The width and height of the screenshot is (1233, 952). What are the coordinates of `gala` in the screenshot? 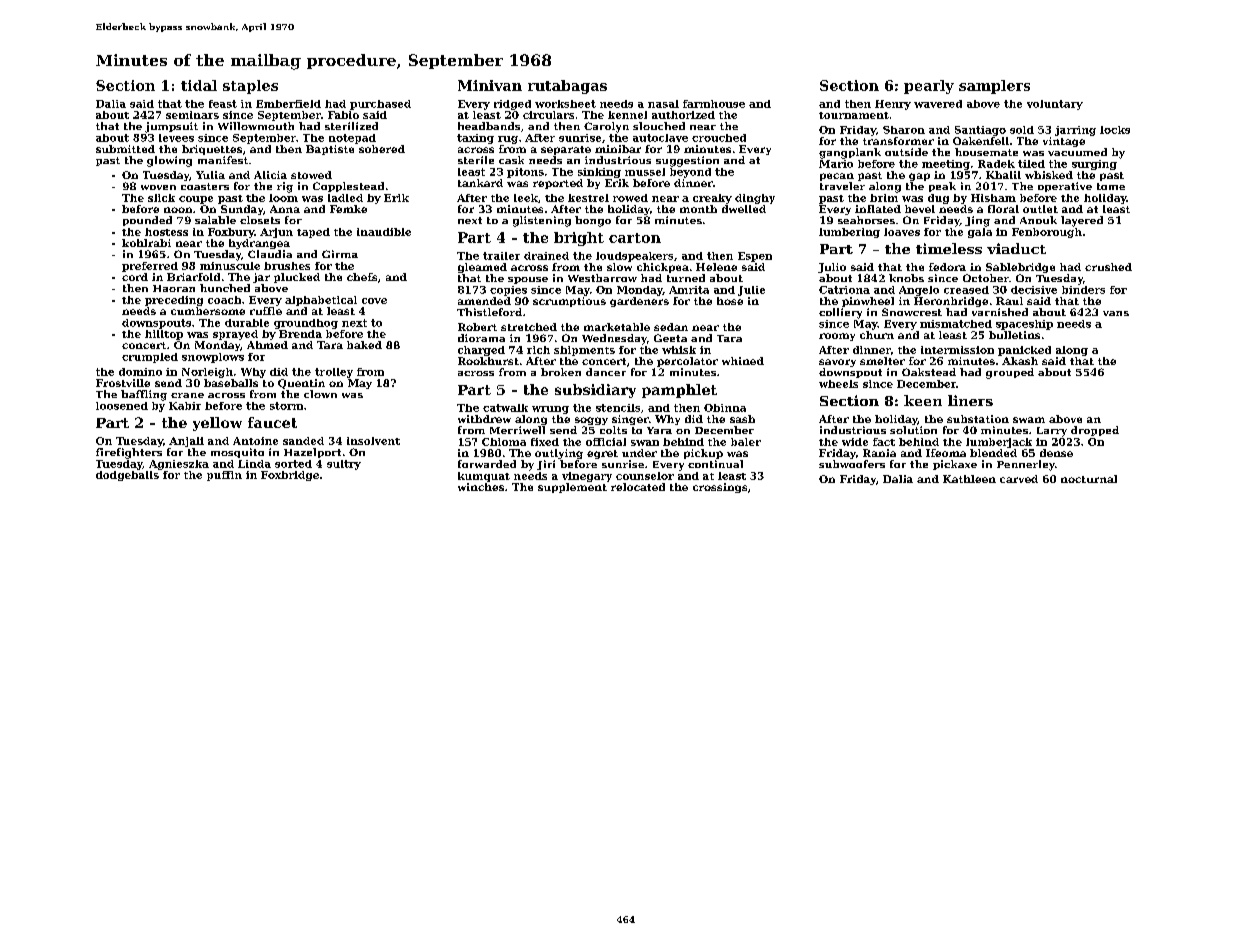 It's located at (980, 233).
